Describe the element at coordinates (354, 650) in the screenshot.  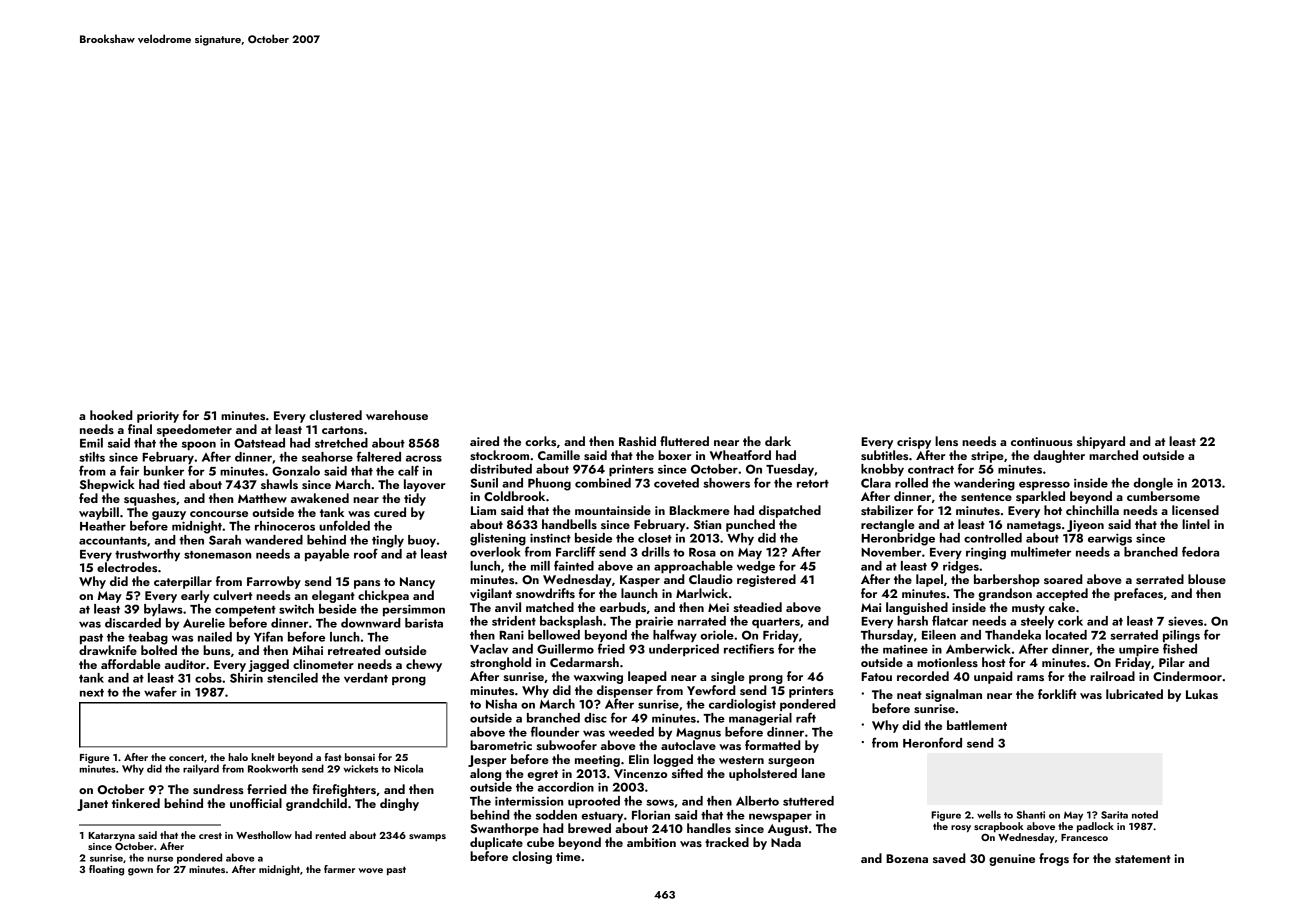
I see `retreated` at that location.
